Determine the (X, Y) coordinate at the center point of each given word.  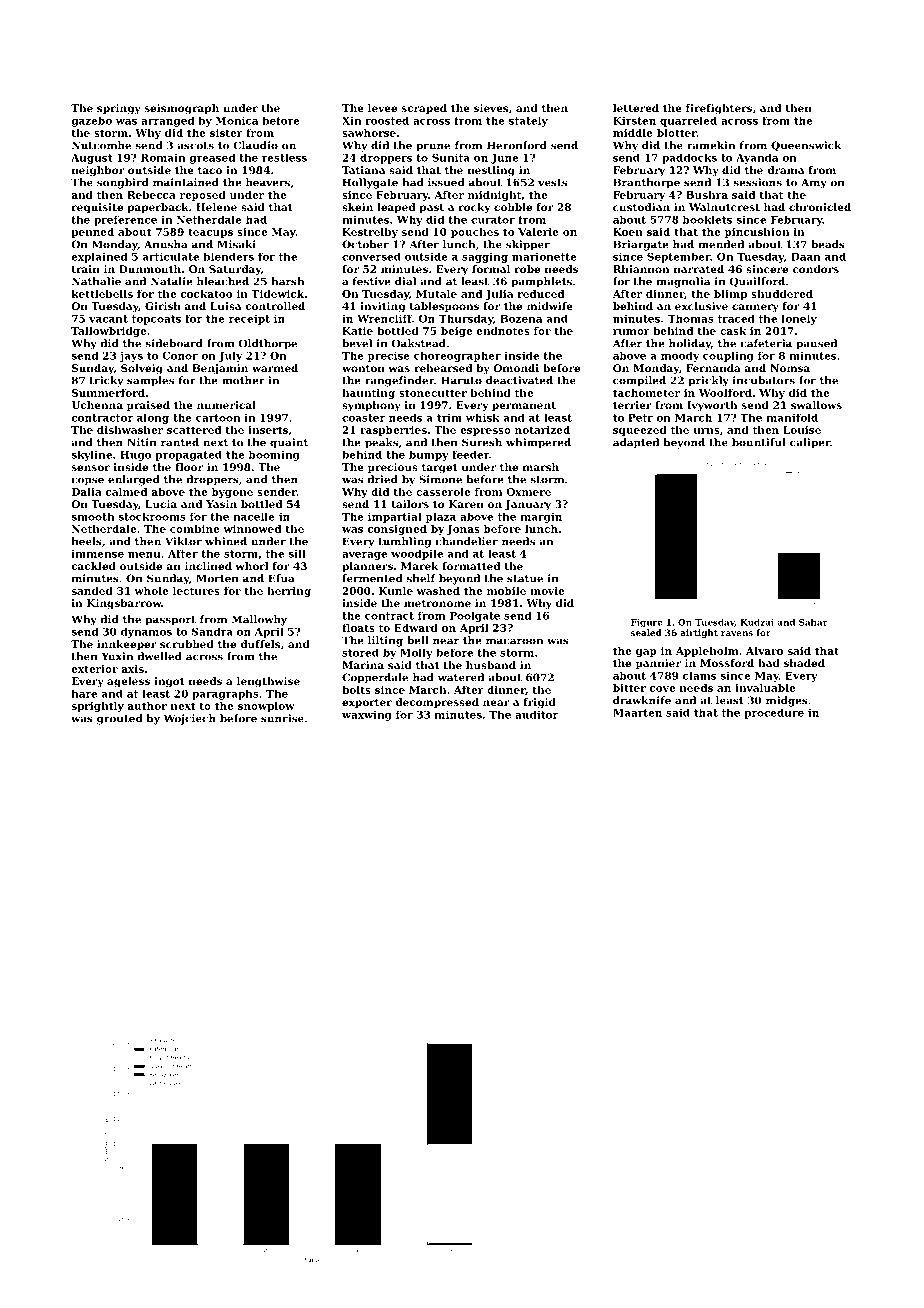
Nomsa (790, 368)
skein (357, 207)
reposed (203, 196)
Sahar (813, 622)
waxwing (367, 715)
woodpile (417, 555)
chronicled (820, 207)
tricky (107, 381)
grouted (119, 719)
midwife (550, 306)
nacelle (254, 516)
